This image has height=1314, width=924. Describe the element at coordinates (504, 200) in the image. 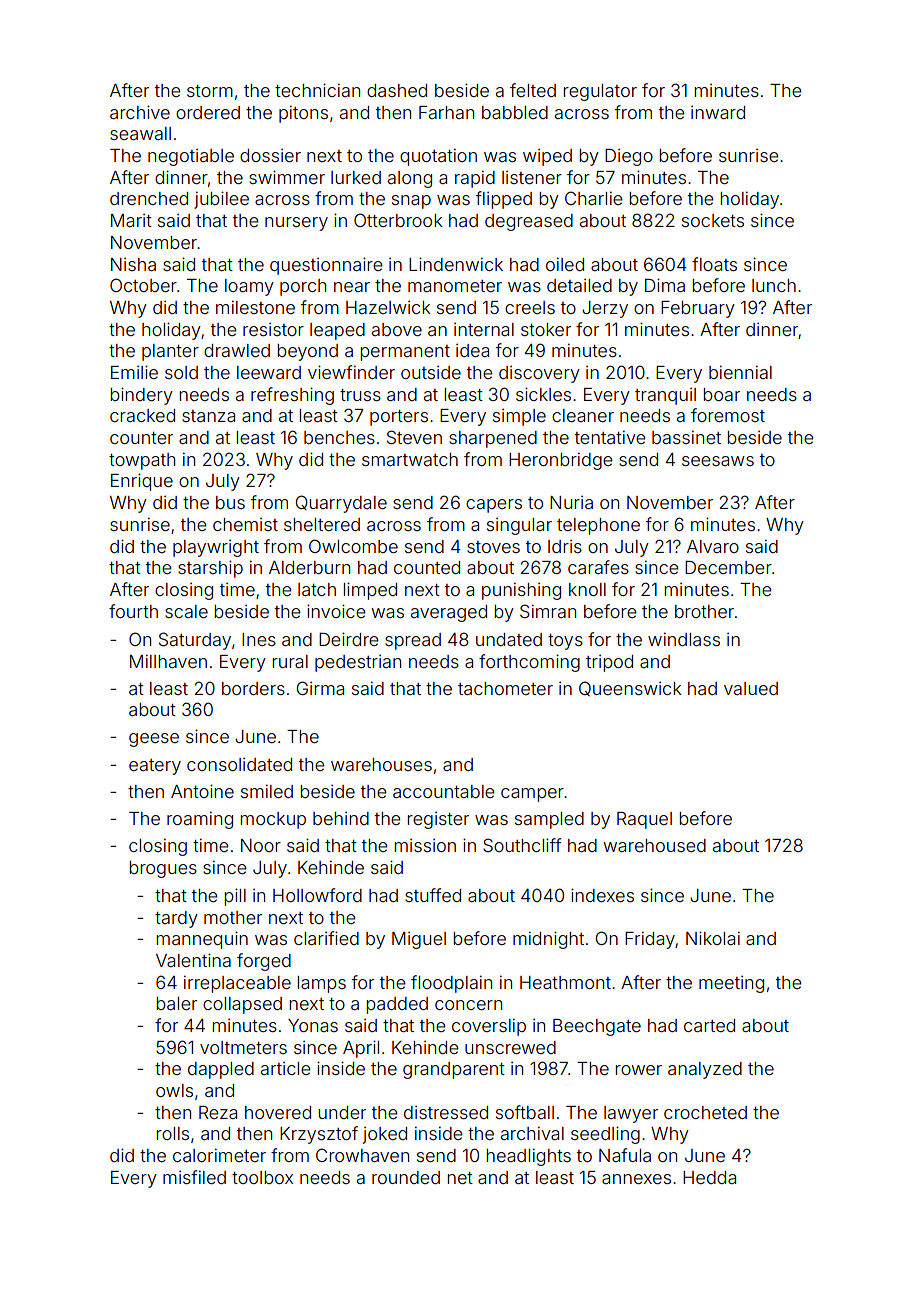

I see `flipped` at that location.
